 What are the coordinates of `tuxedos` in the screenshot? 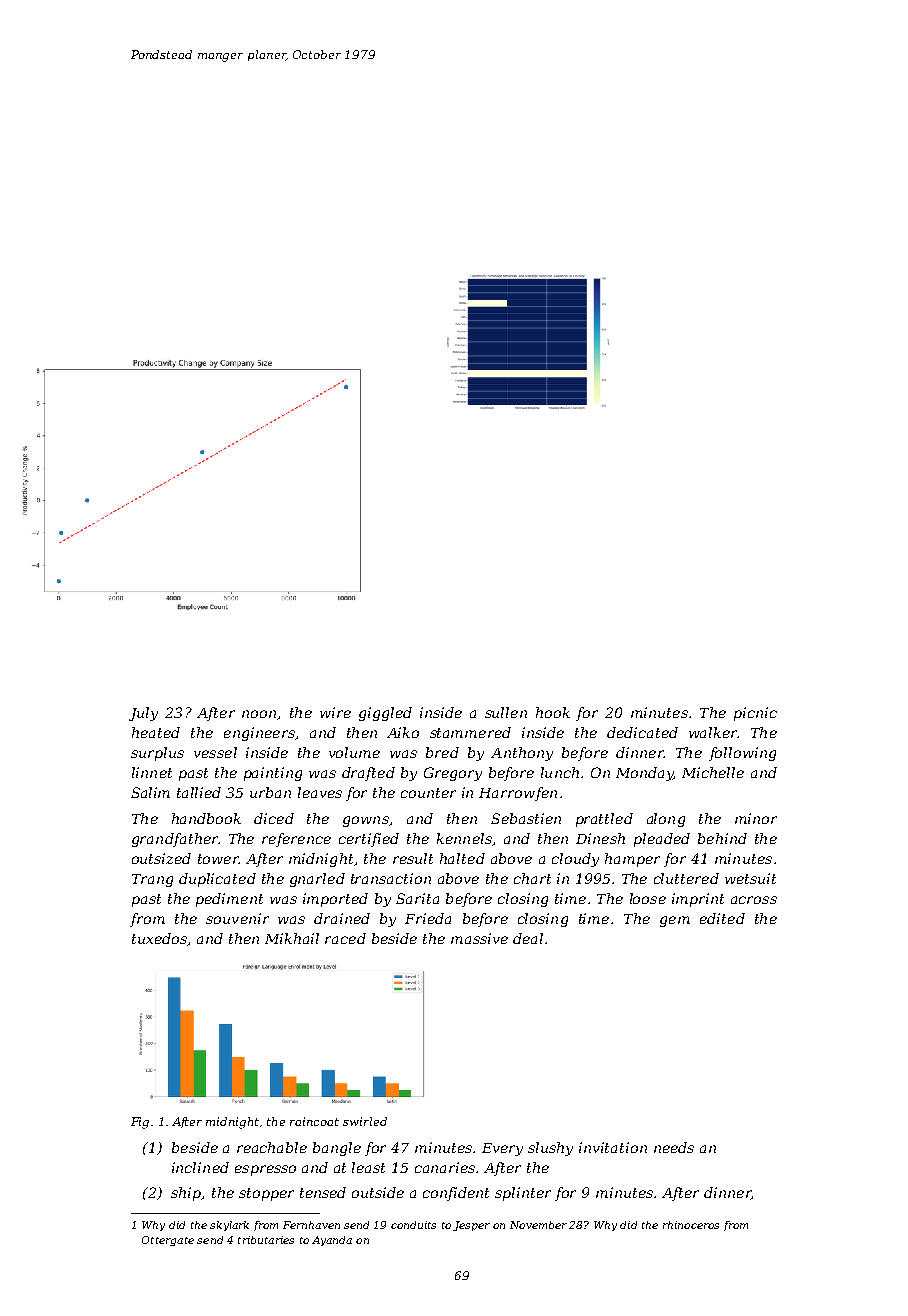 It's located at (160, 939).
